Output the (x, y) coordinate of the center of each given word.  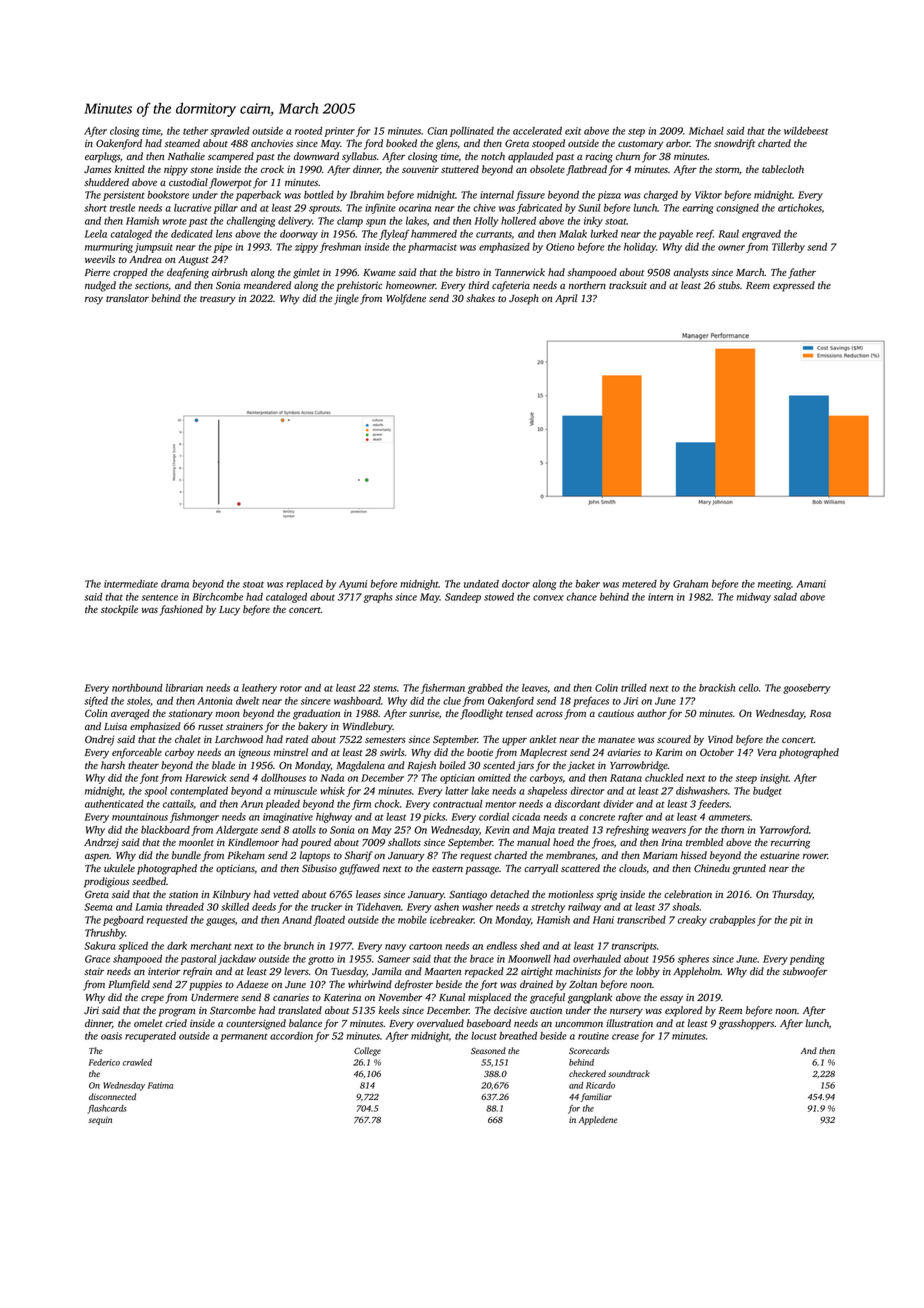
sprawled (230, 132)
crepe (152, 1000)
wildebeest (806, 131)
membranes (570, 855)
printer (340, 132)
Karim (668, 752)
